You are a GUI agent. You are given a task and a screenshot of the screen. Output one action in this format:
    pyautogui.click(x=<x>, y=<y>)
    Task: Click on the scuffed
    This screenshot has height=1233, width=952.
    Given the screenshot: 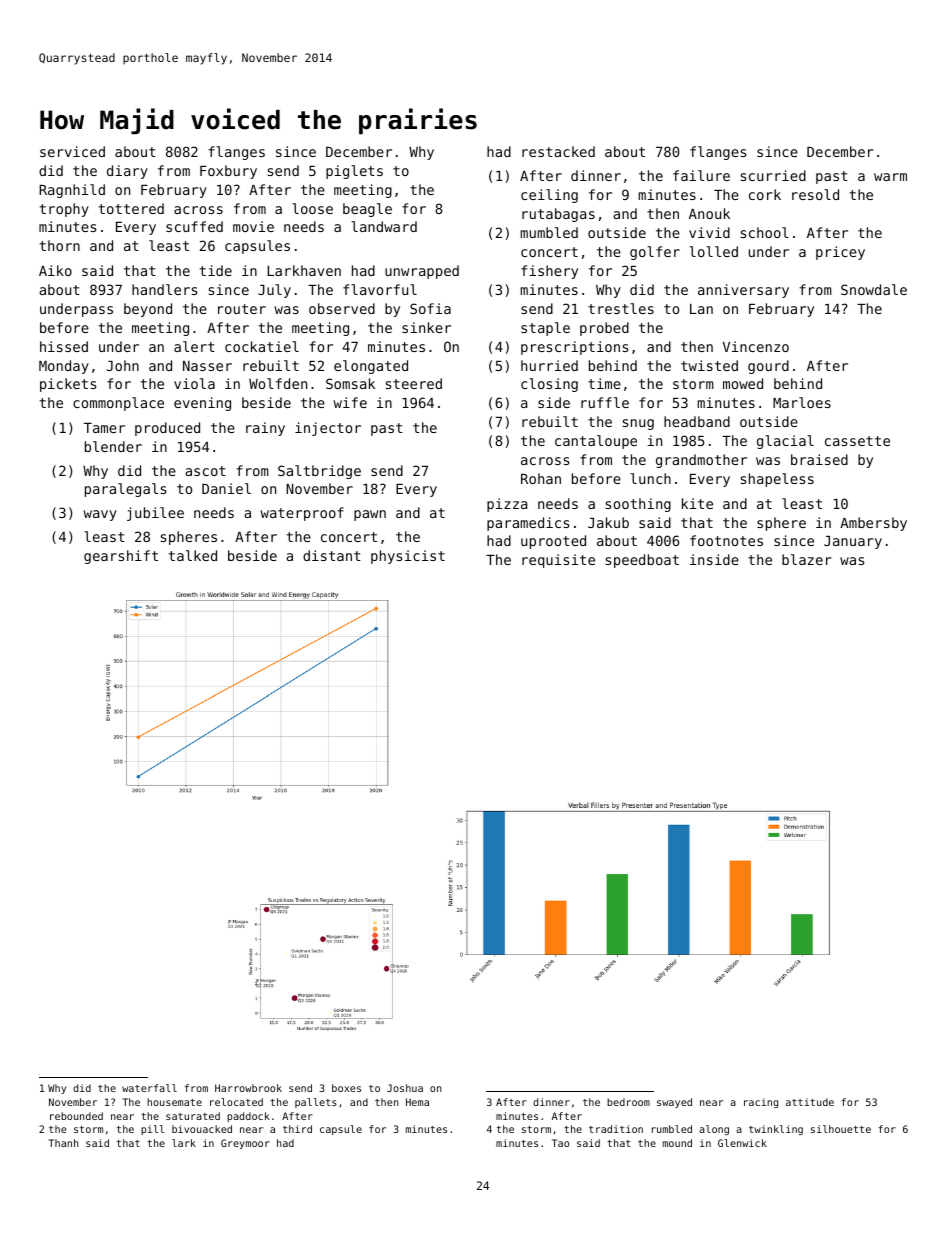 What is the action you would take?
    pyautogui.click(x=194, y=226)
